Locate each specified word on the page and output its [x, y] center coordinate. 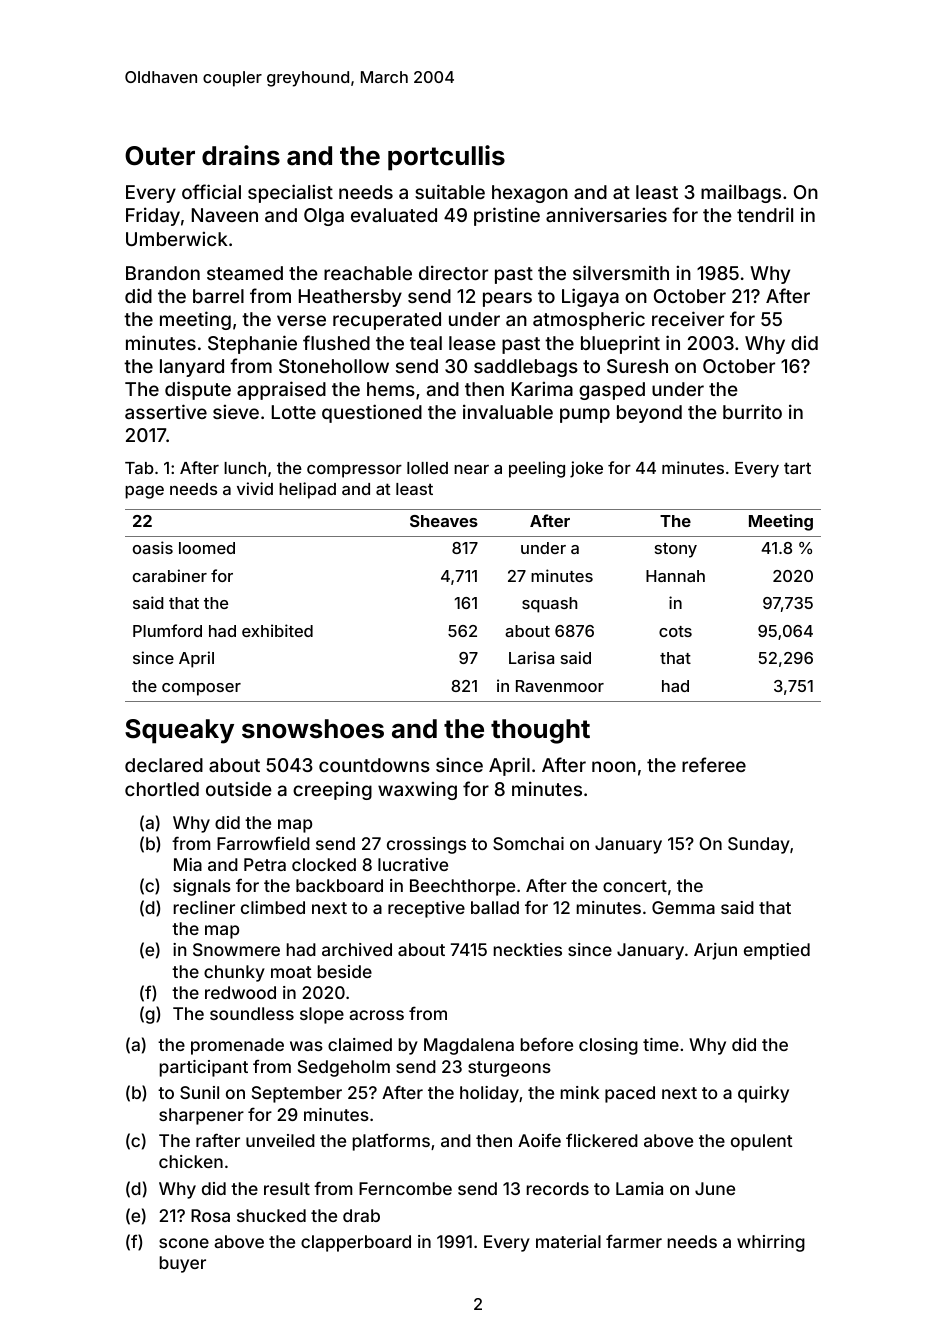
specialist [290, 193]
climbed [273, 907]
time [661, 1044]
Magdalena [469, 1046]
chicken [191, 1161]
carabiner [170, 575]
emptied [777, 951]
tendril [765, 214]
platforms [391, 1142]
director [453, 272]
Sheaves [444, 521]
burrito [752, 411]
